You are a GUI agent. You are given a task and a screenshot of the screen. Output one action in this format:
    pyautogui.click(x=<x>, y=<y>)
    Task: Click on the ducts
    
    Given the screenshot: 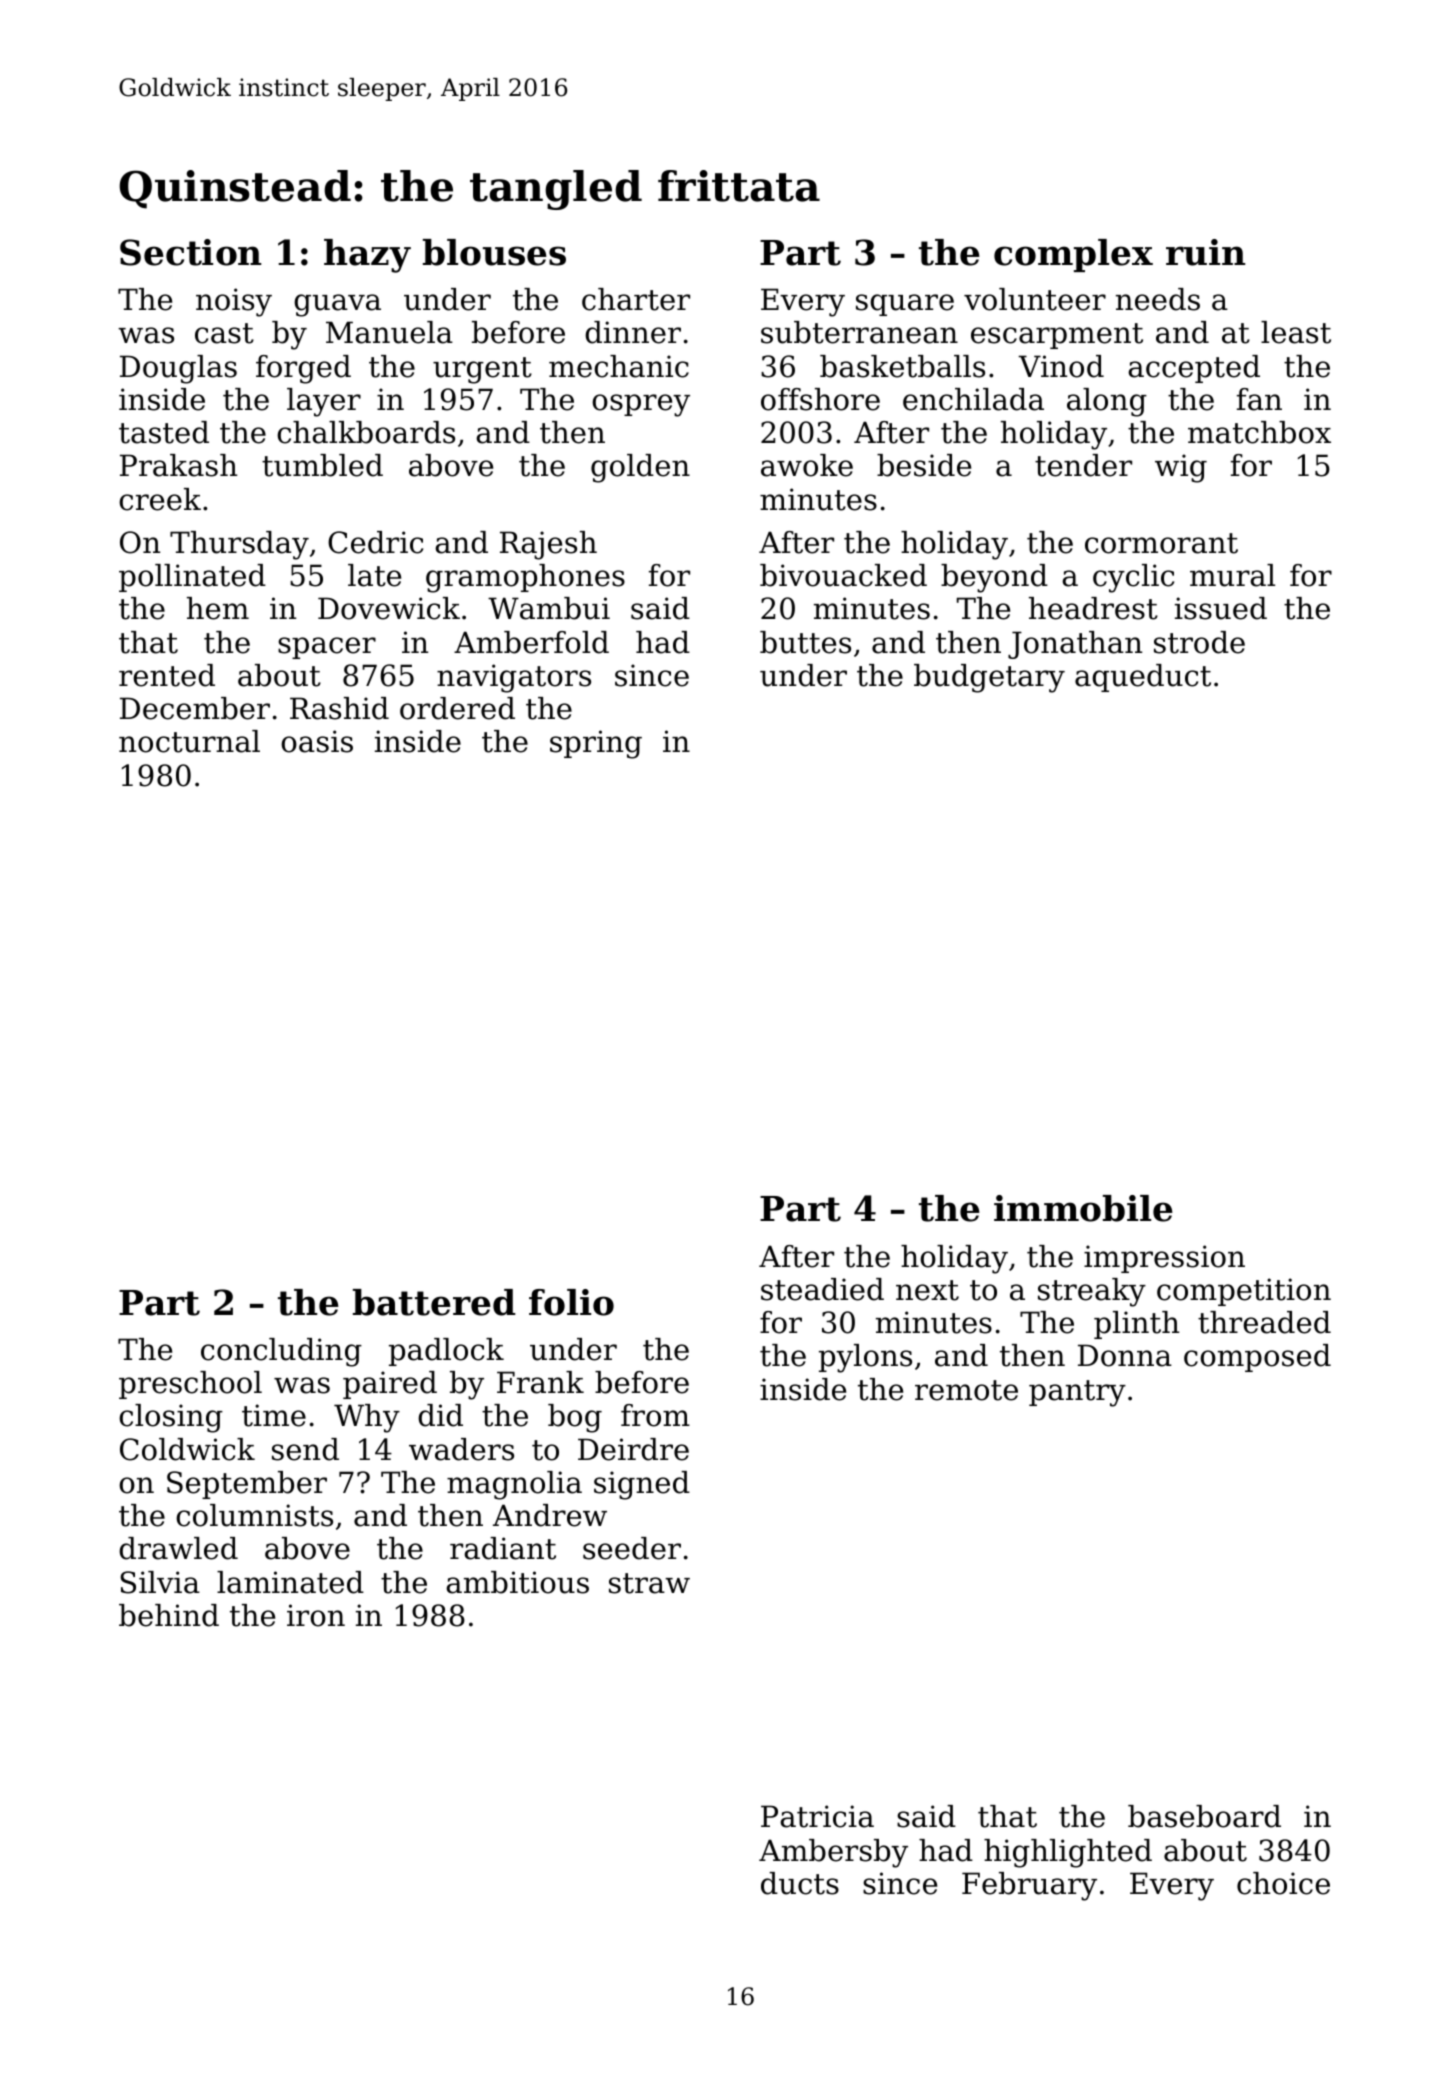 What is the action you would take?
    pyautogui.click(x=800, y=1883)
